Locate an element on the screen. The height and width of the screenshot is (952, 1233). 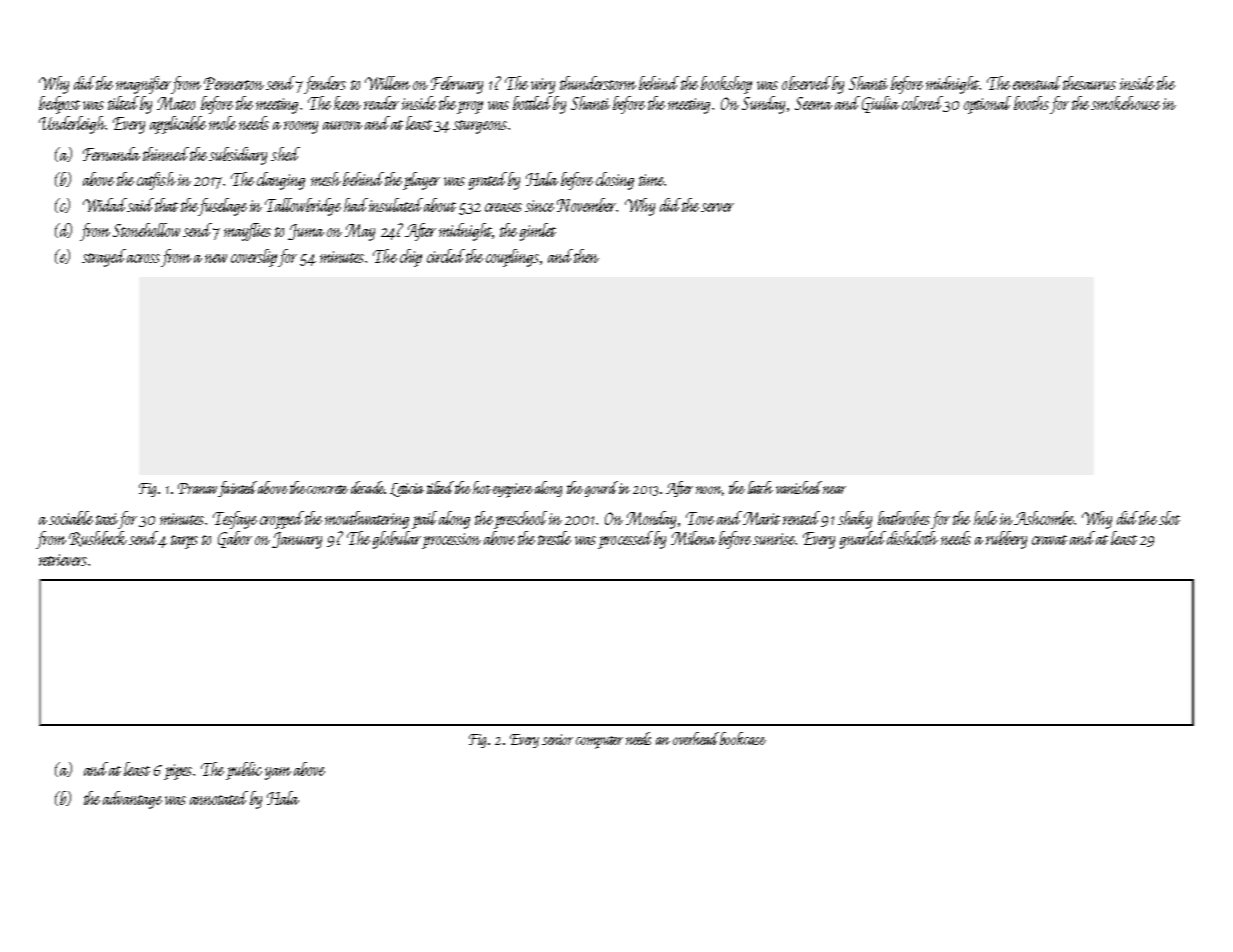
magnifier is located at coordinates (144, 85).
